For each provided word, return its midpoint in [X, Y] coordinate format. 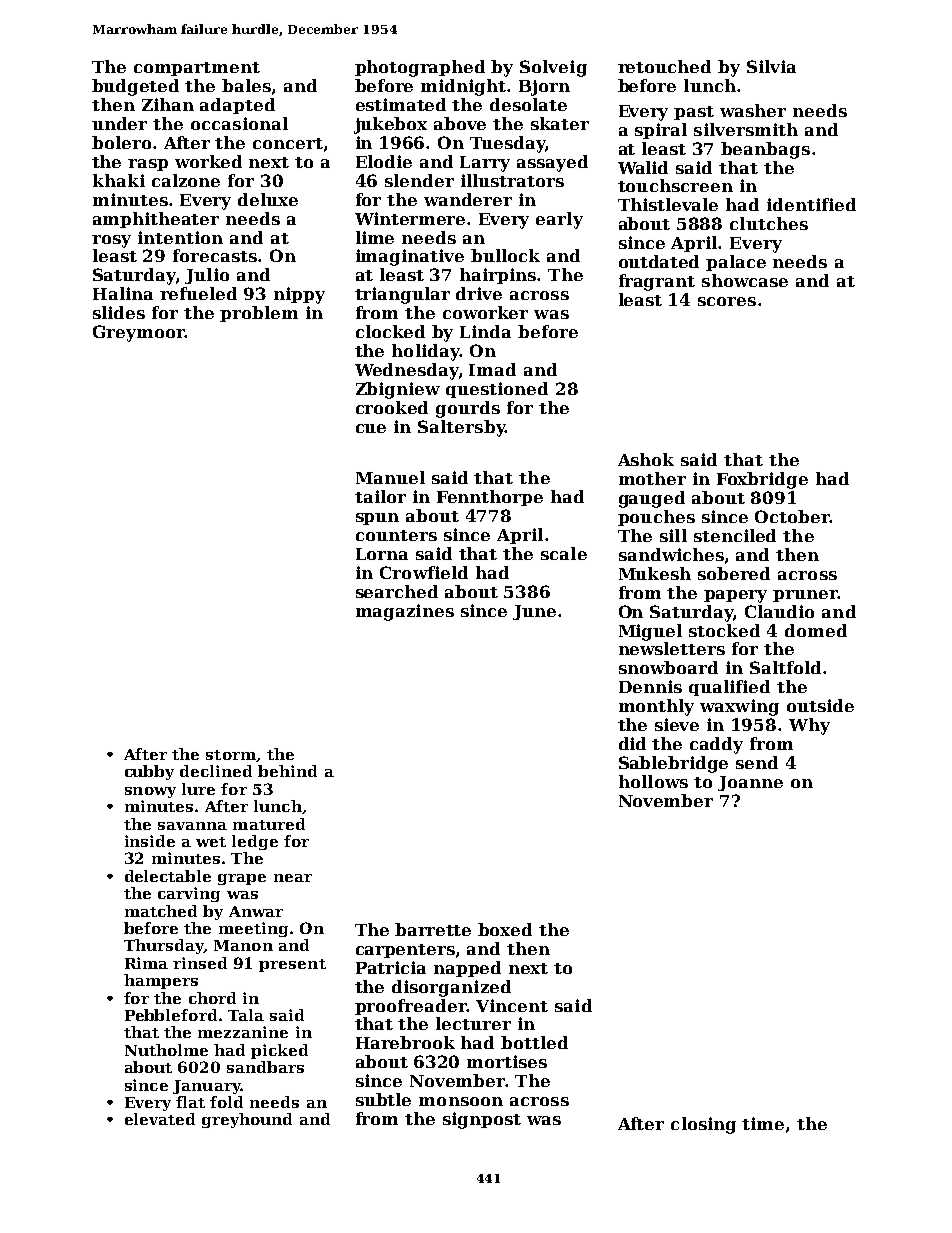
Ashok [646, 459]
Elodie [384, 161]
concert [288, 143]
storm [231, 755]
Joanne [750, 783]
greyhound [247, 1120]
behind [287, 771]
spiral [661, 131]
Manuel [390, 477]
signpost [482, 1120]
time [763, 1123]
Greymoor [139, 333]
